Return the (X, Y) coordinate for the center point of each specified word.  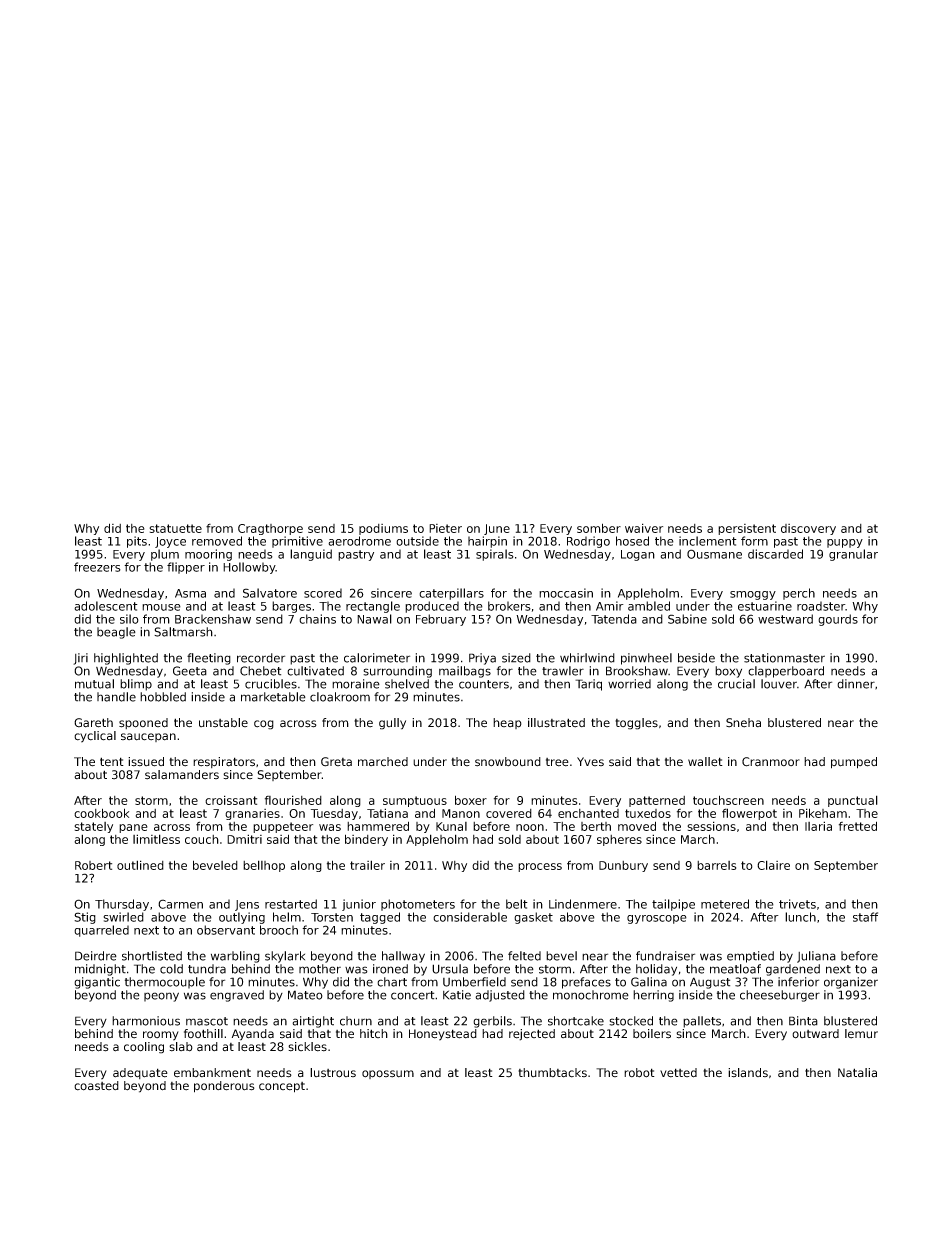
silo (129, 619)
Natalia (857, 1073)
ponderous (224, 1087)
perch (799, 594)
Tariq (588, 685)
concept (282, 1087)
